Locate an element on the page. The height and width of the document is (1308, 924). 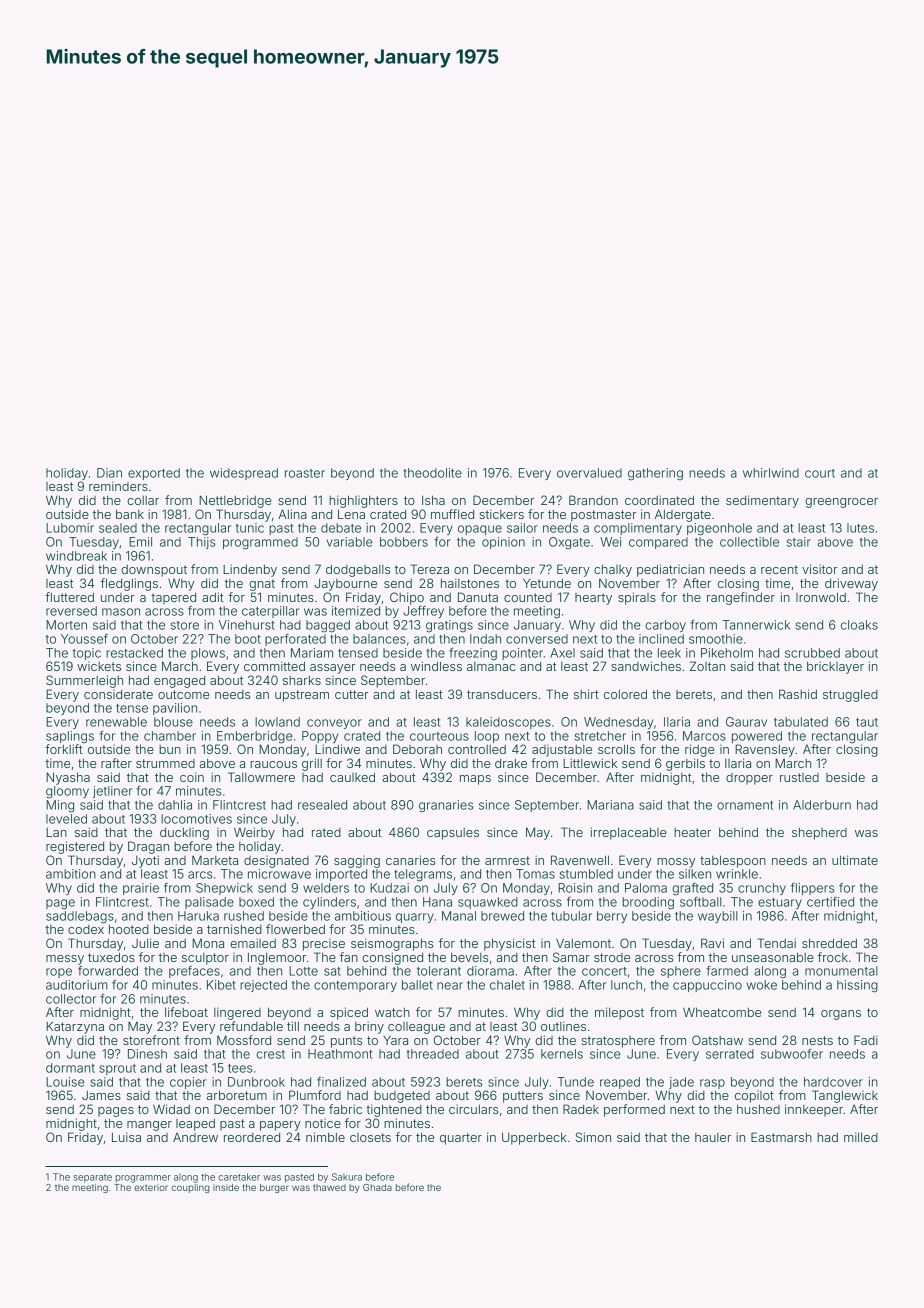
rasp is located at coordinates (712, 1084).
